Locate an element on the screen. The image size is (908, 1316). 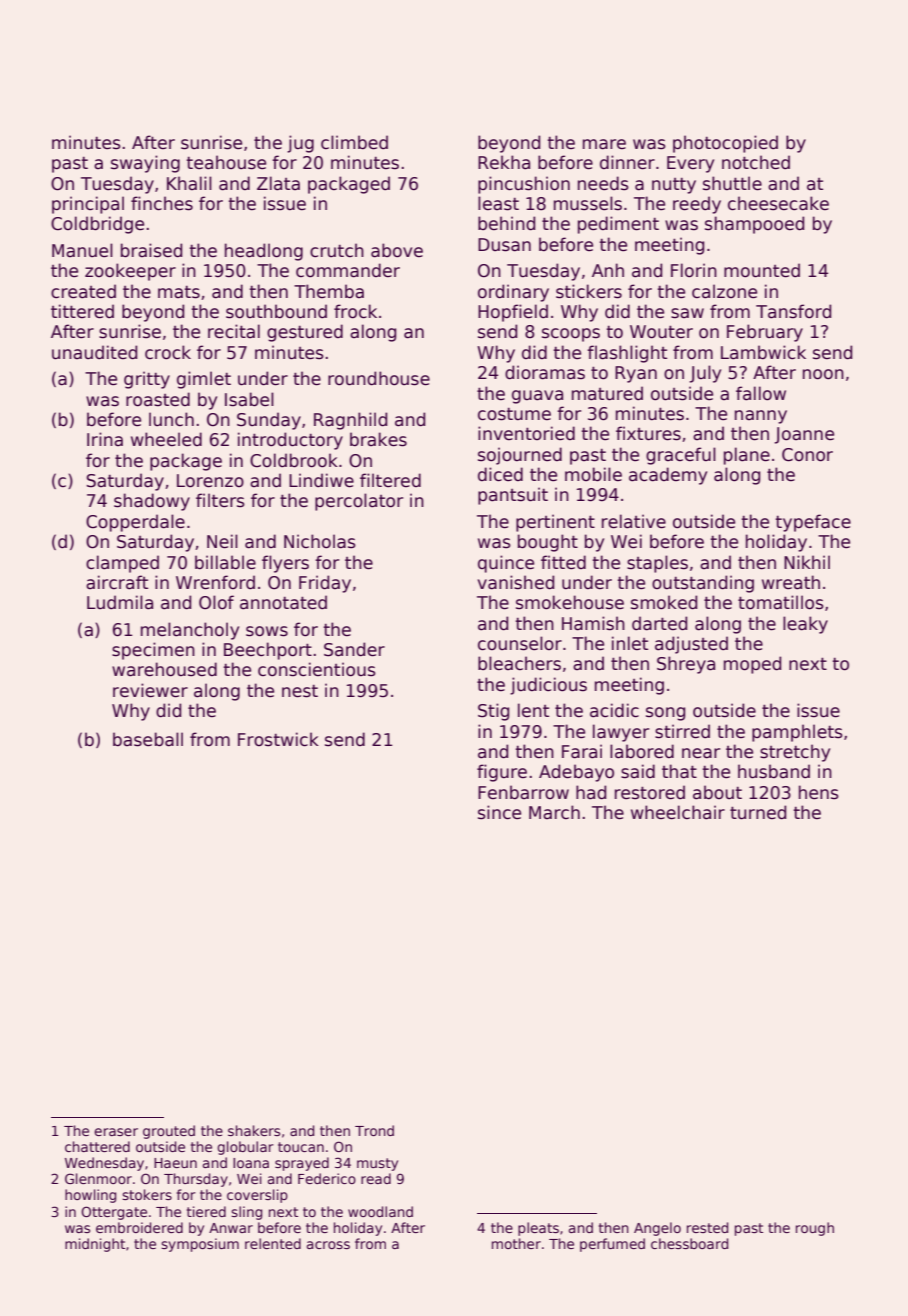
since is located at coordinates (499, 812).
